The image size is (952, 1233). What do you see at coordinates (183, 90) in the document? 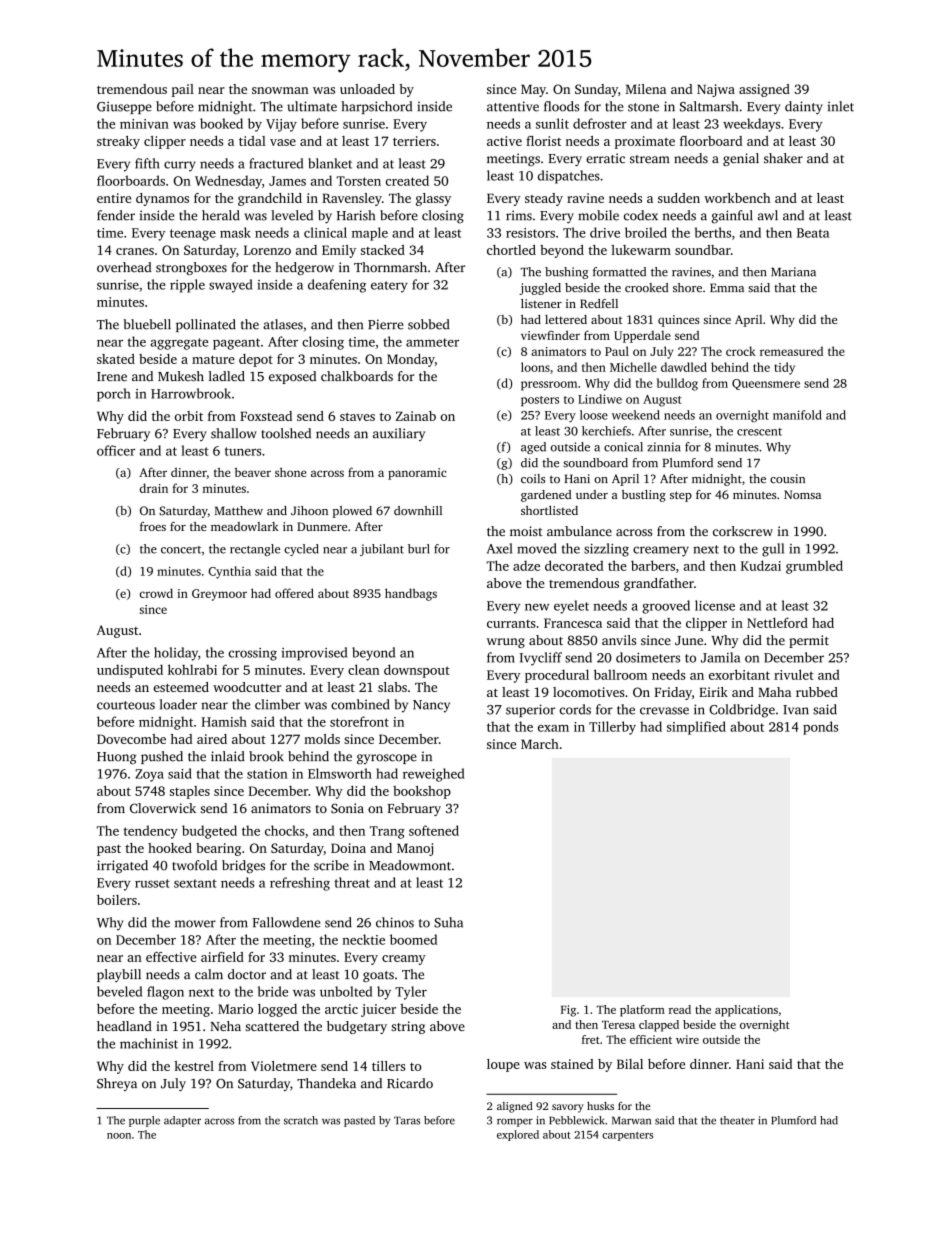
I see `pail` at bounding box center [183, 90].
